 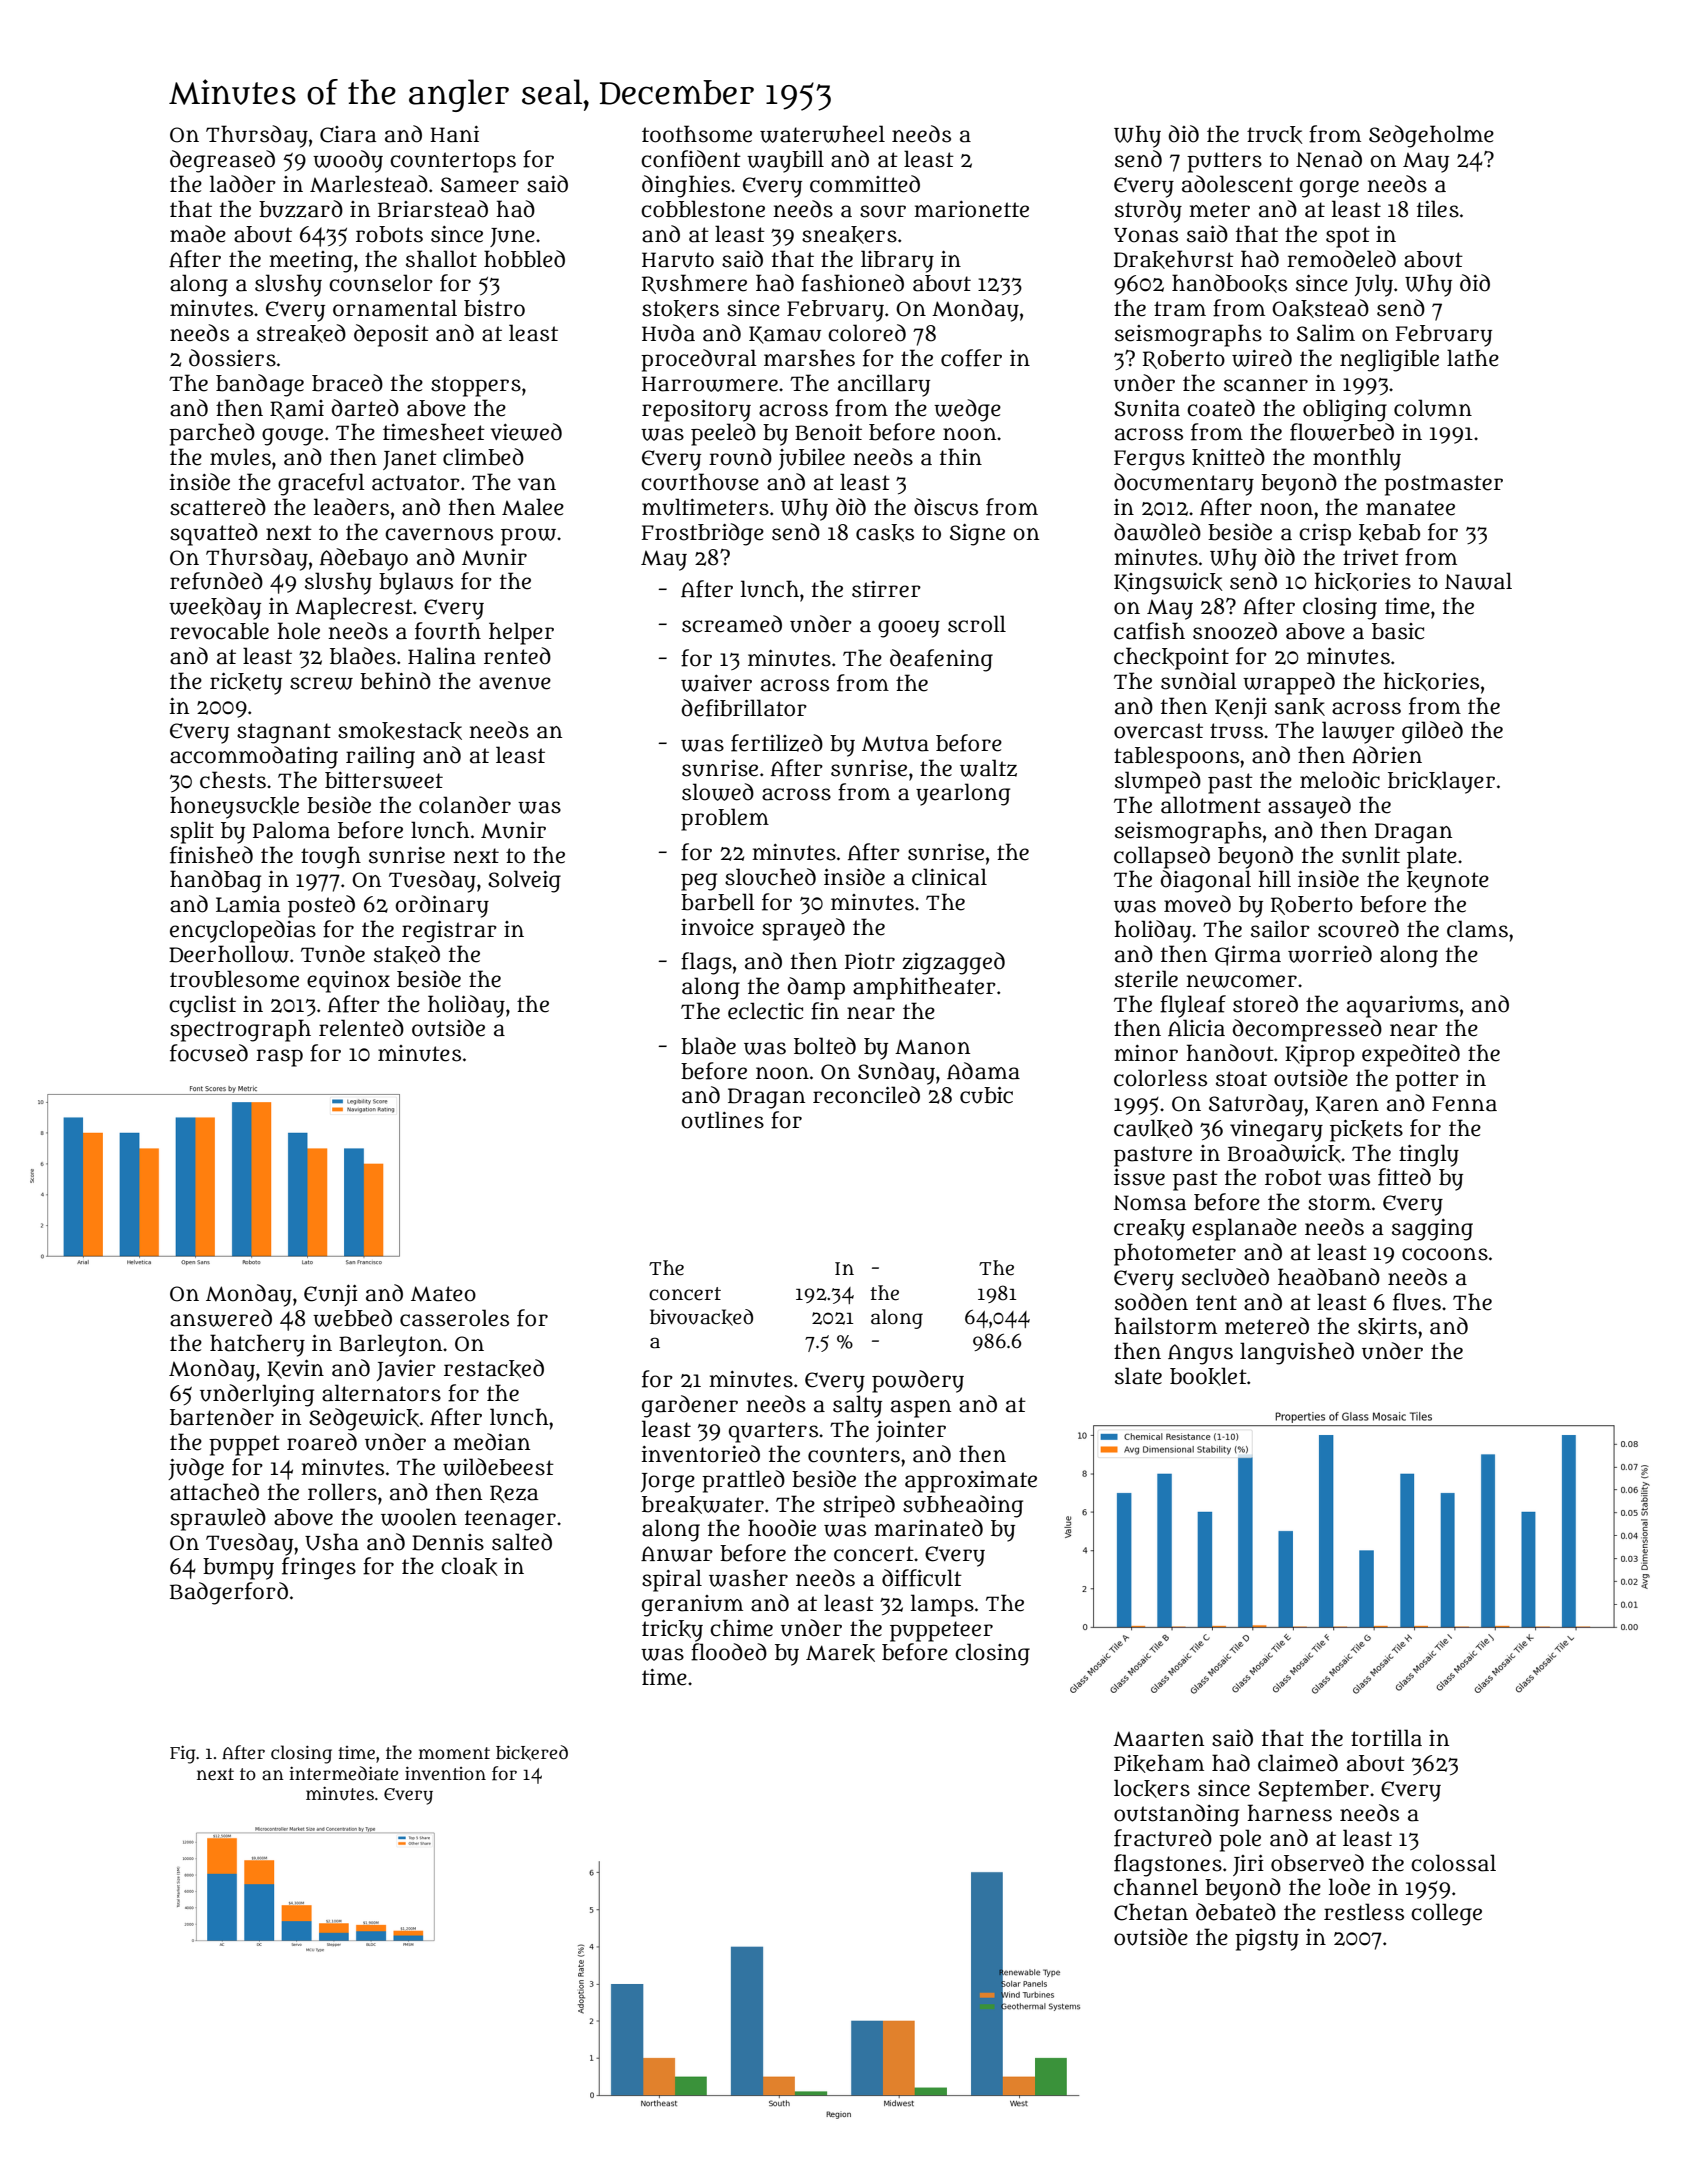 I want to click on headband, so click(x=1329, y=1277).
